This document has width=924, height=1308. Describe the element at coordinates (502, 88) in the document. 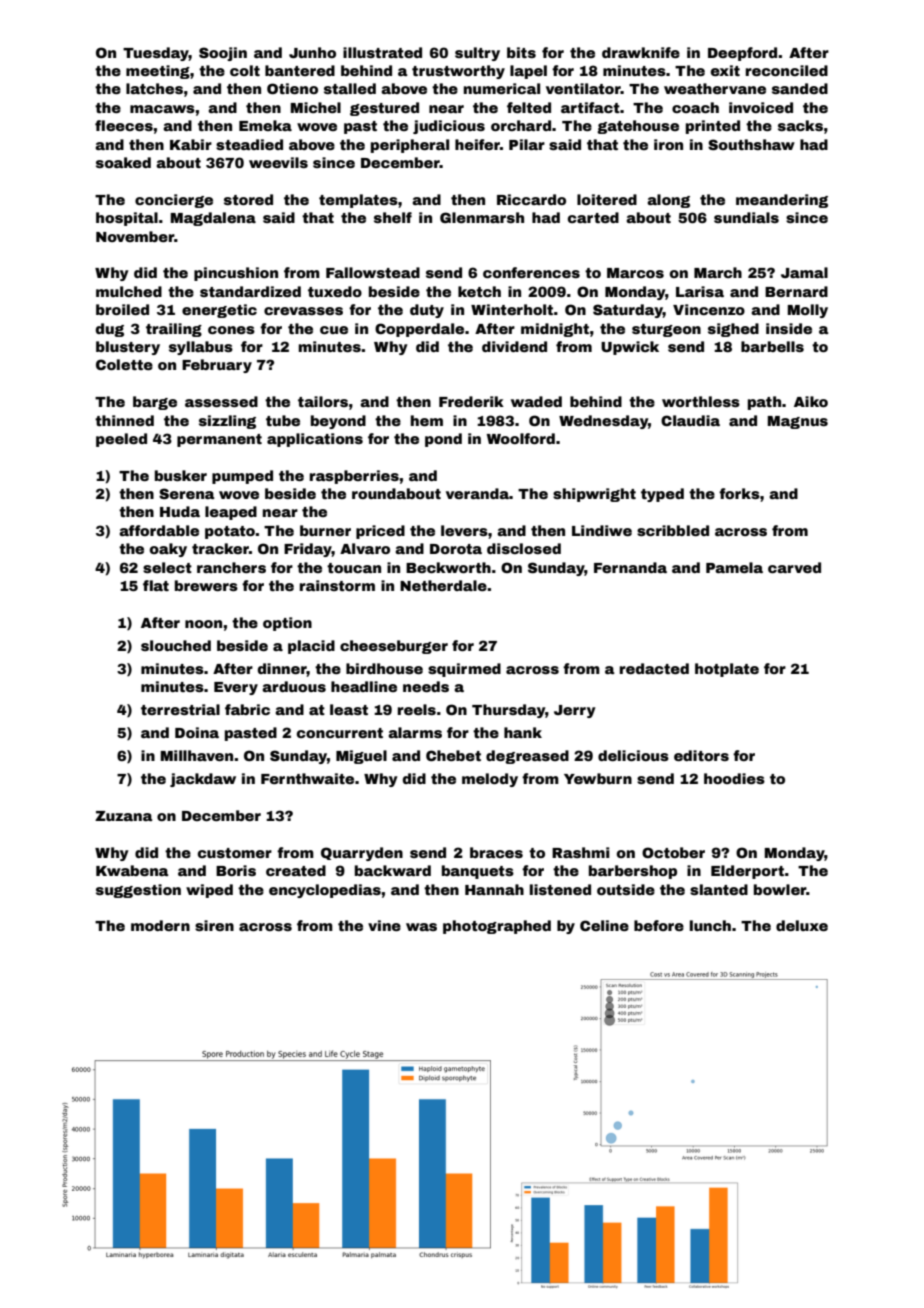

I see `numerical` at that location.
